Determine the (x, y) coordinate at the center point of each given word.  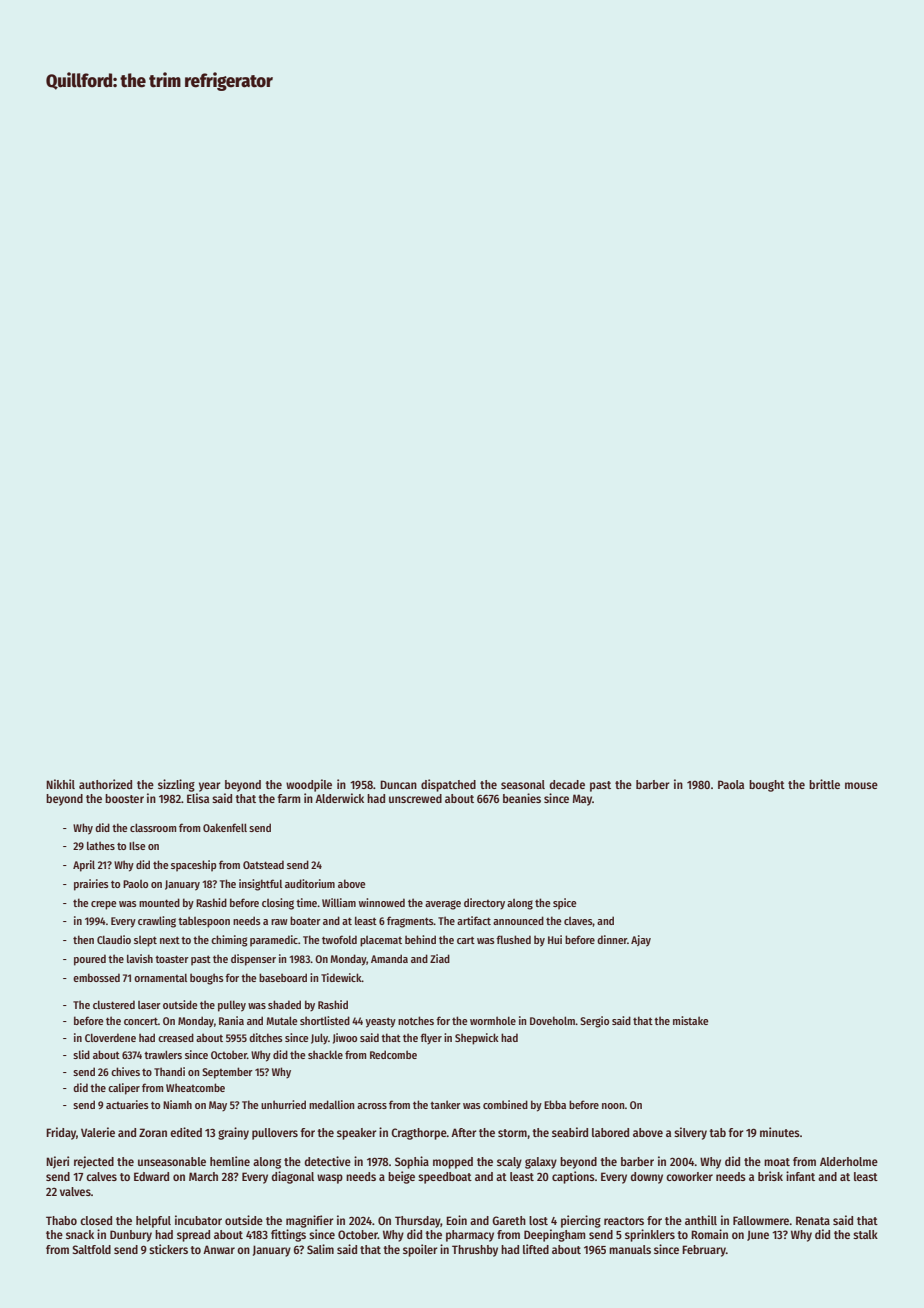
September (227, 1073)
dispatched (448, 785)
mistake (691, 1020)
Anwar (219, 1249)
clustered (114, 1004)
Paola (731, 784)
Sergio (594, 1022)
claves (578, 922)
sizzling (176, 785)
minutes (780, 1132)
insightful (260, 885)
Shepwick (477, 1039)
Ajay (641, 941)
